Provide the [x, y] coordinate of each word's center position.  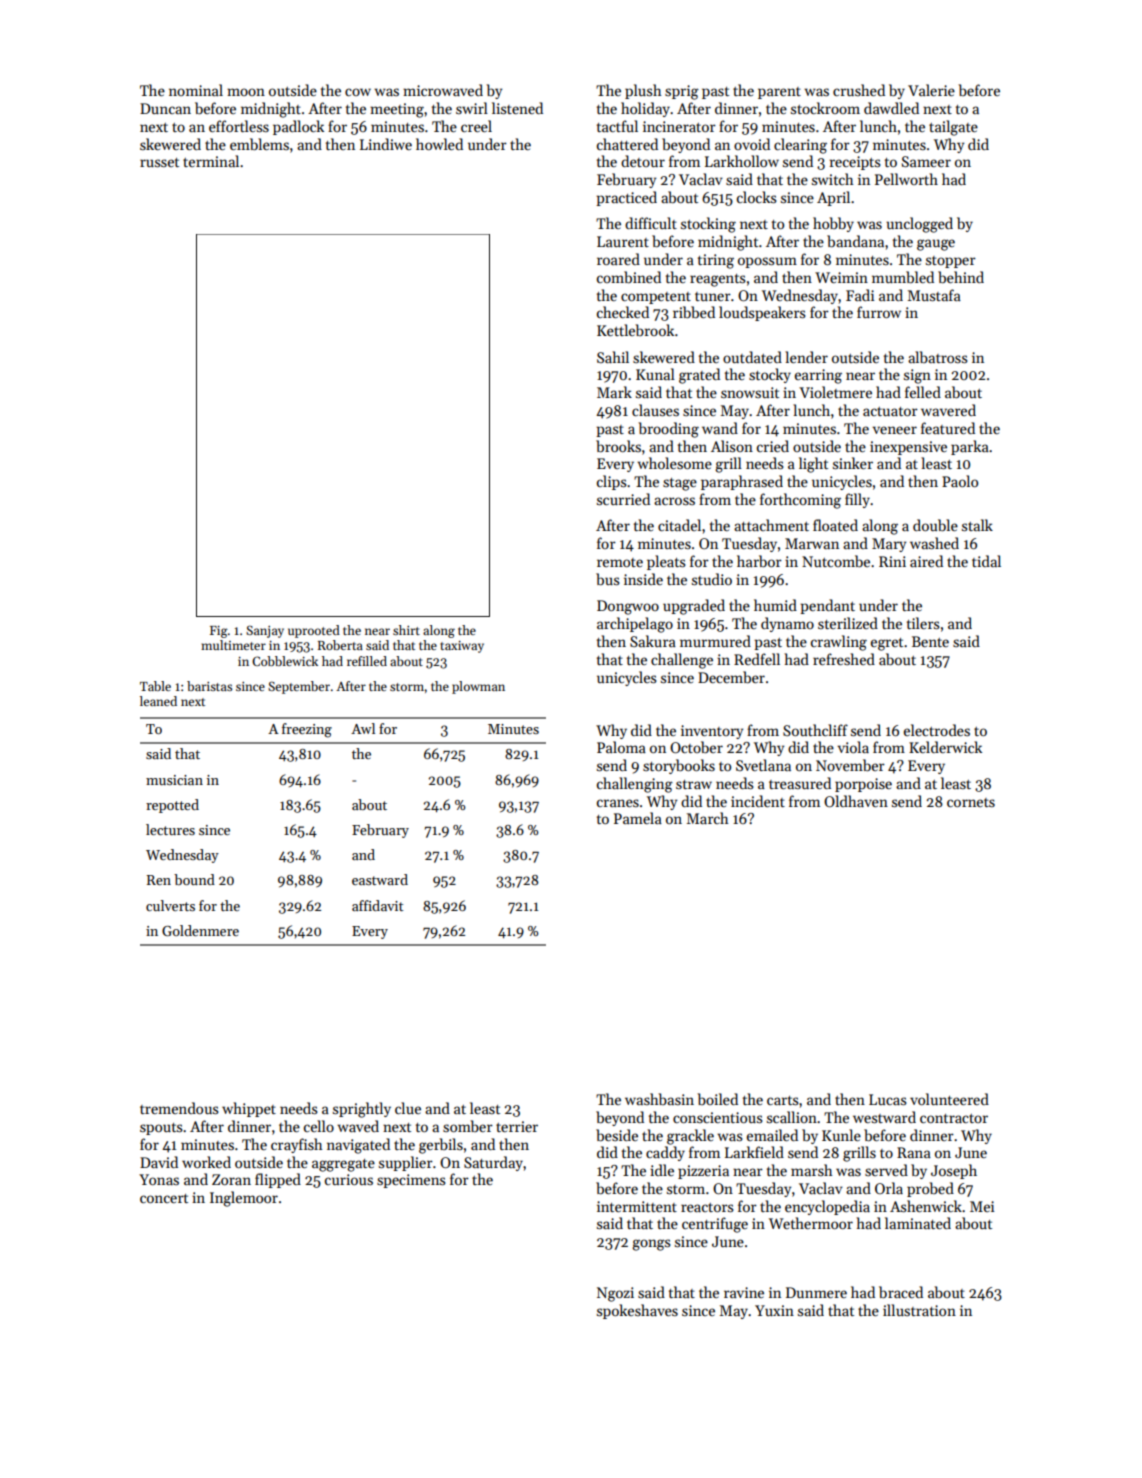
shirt [406, 630]
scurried [623, 499]
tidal [986, 561]
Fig [219, 632]
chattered [627, 144]
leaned [158, 701]
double [935, 525]
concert [164, 1198]
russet [159, 162]
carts [783, 1100]
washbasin [659, 1099]
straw [694, 784]
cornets [971, 802]
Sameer [926, 161]
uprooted [314, 631]
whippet [249, 1109]
